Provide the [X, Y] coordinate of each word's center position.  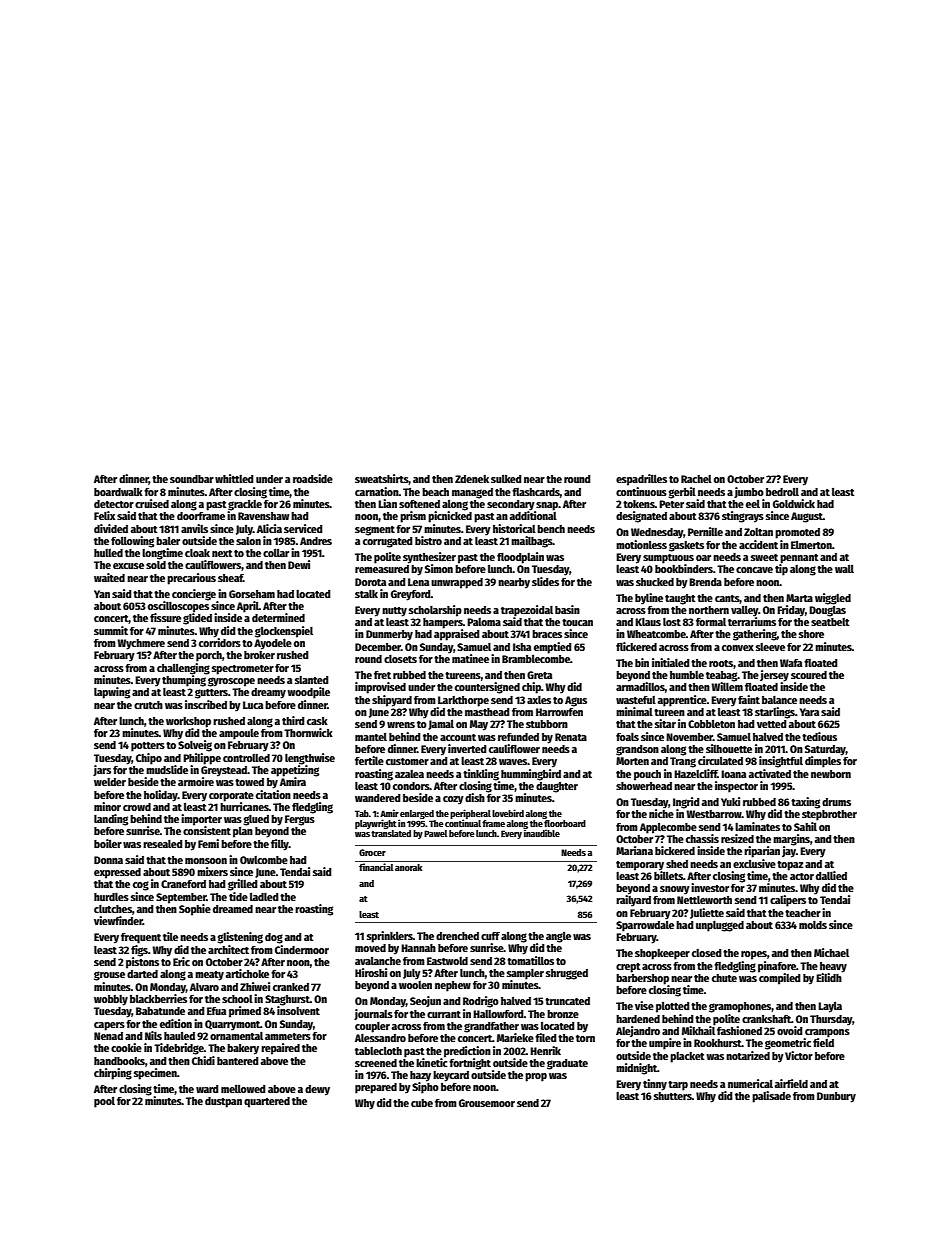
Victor [799, 1055]
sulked [506, 479]
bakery [243, 1049]
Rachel [696, 479]
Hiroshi [371, 972]
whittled [234, 478]
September [181, 898]
